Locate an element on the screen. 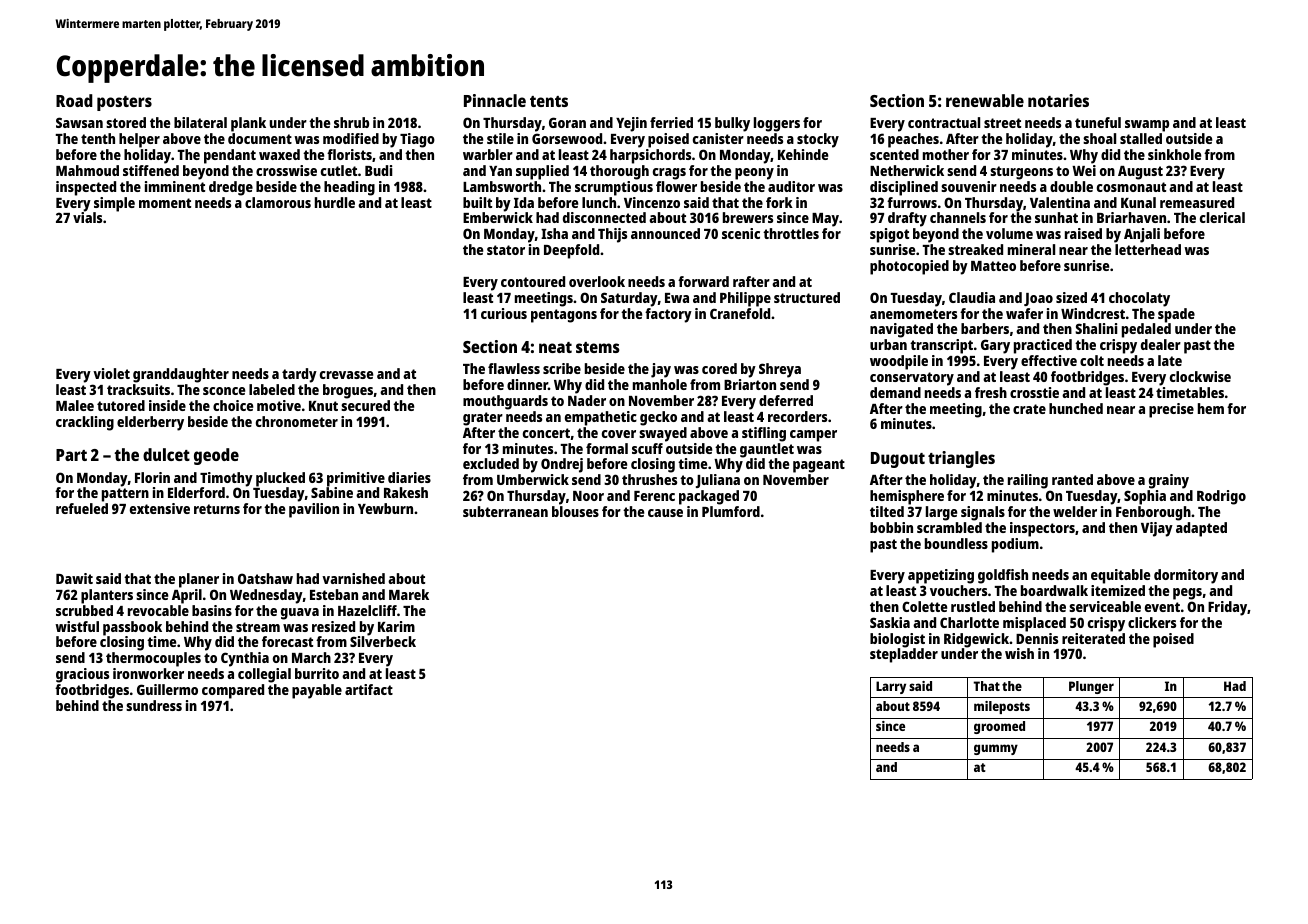 The image size is (1308, 924). Mahmoud is located at coordinates (87, 170).
